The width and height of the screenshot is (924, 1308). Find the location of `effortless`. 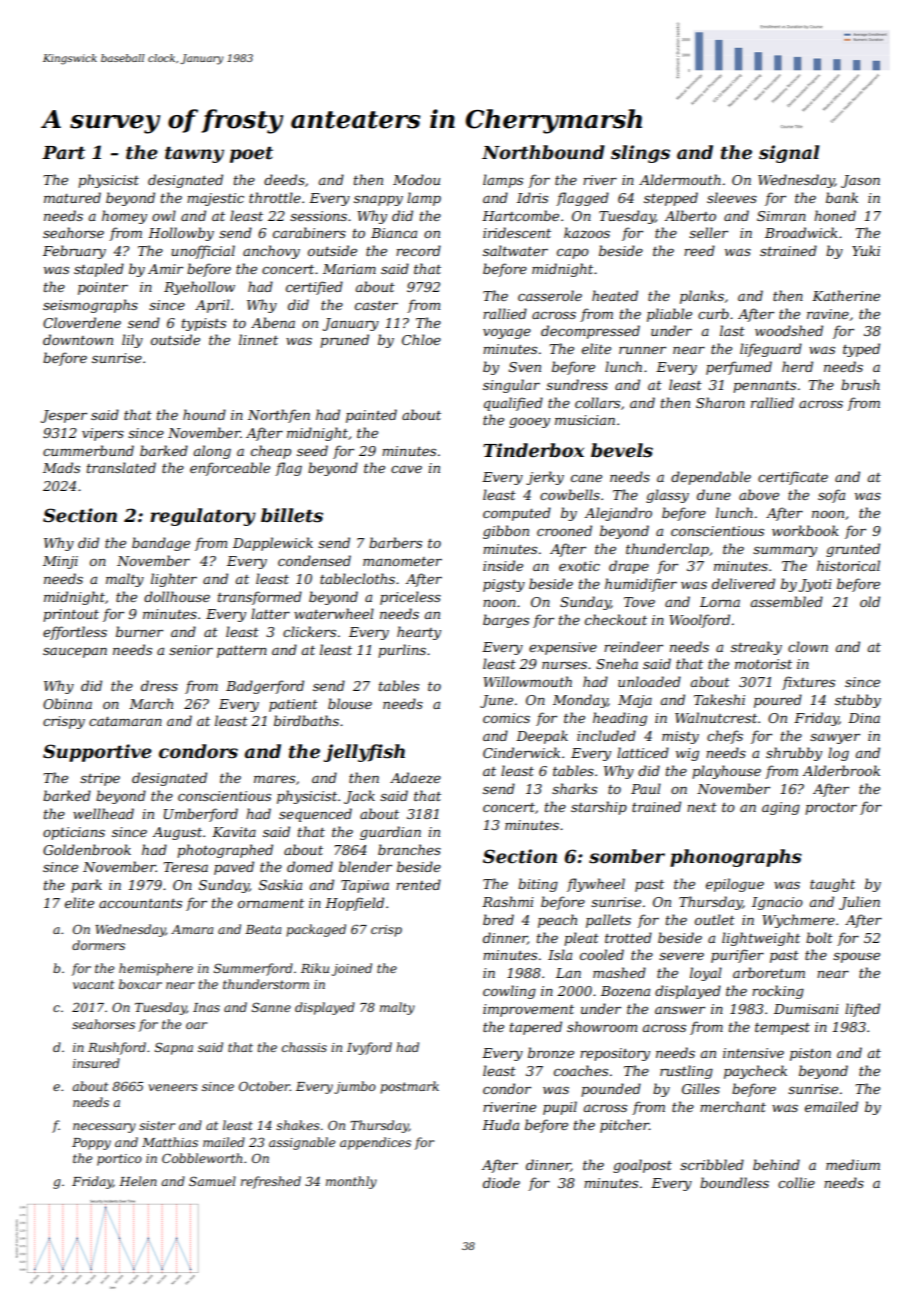

effortless is located at coordinates (75, 633).
